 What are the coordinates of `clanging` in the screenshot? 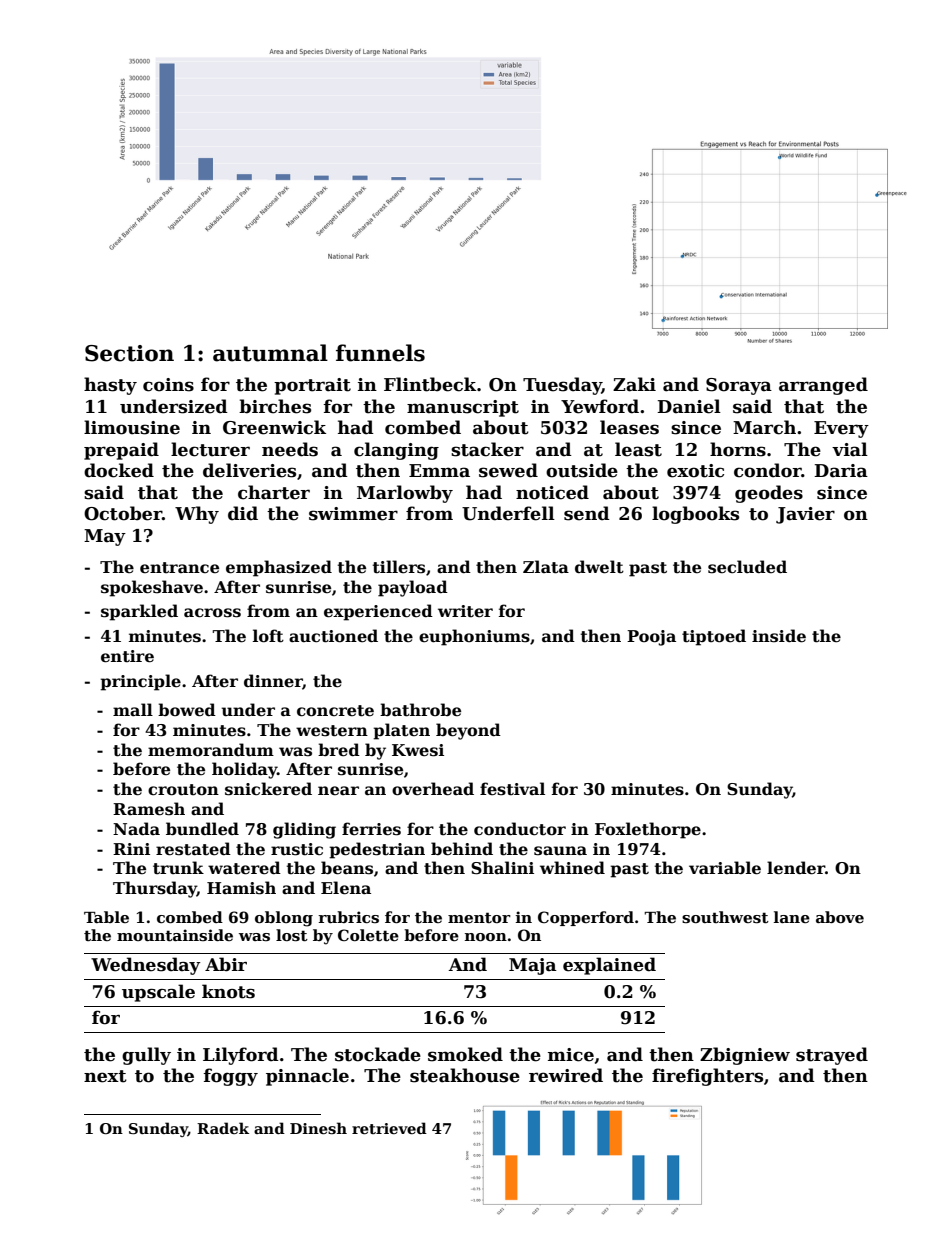 It's located at (396, 451).
